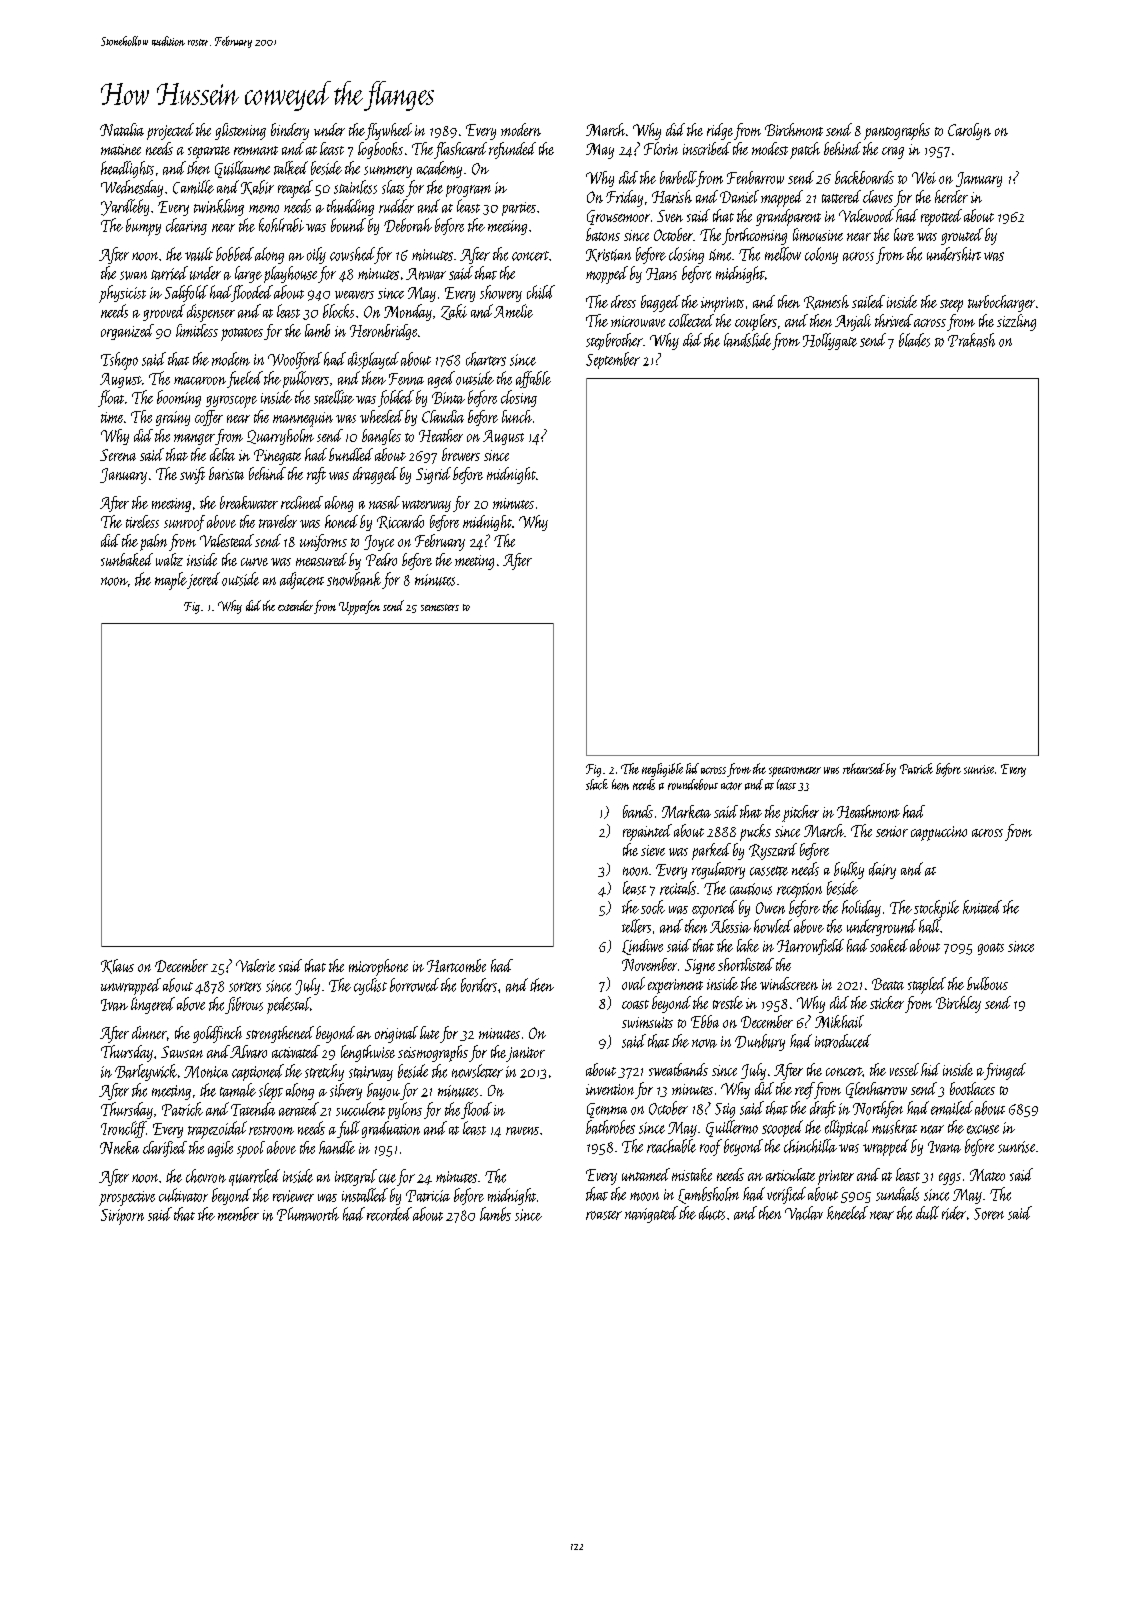  Describe the element at coordinates (1005, 1071) in the screenshot. I see `fringed` at that location.
